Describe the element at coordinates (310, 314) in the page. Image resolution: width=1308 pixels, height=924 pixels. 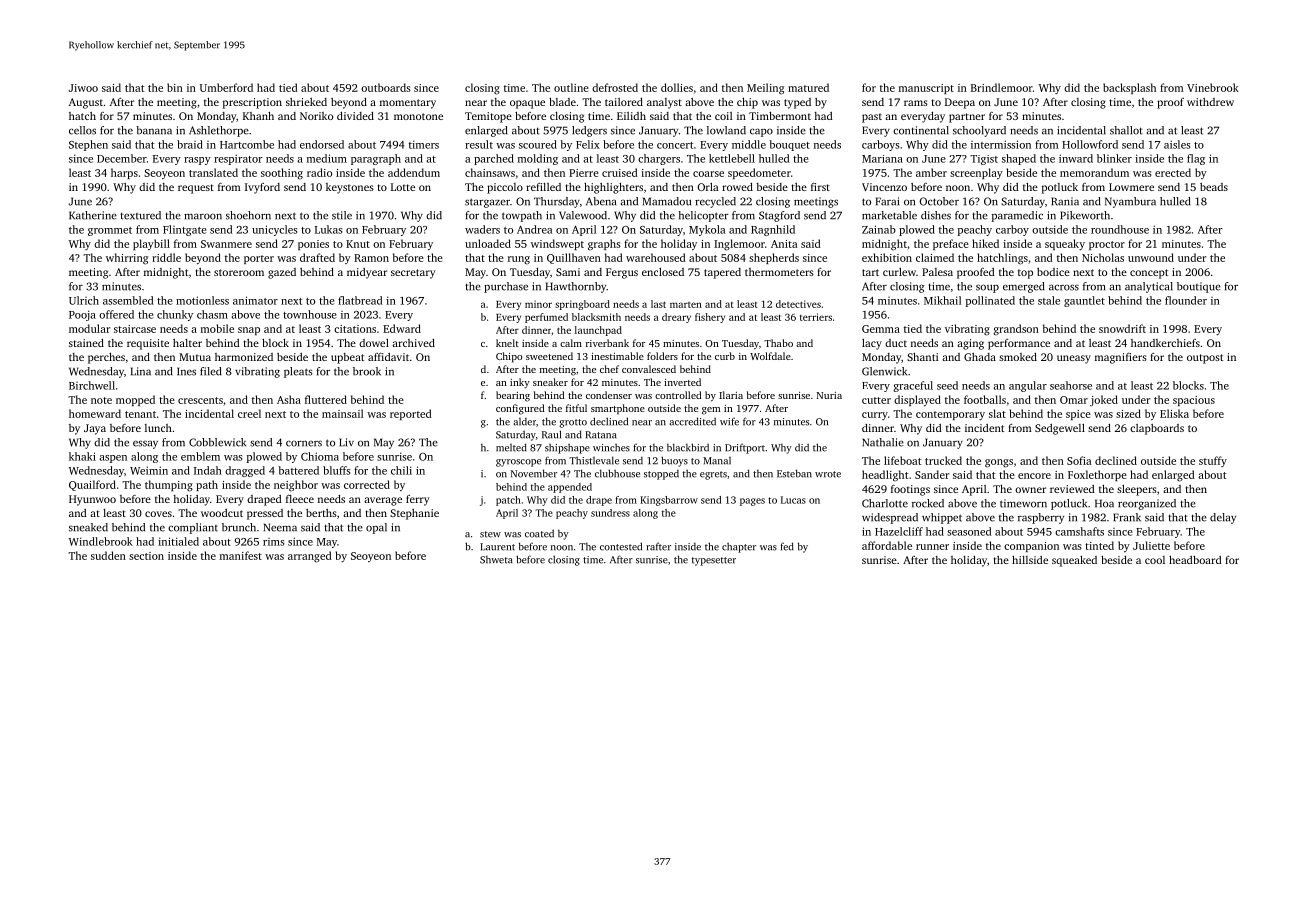
I see `townhouse` at that location.
